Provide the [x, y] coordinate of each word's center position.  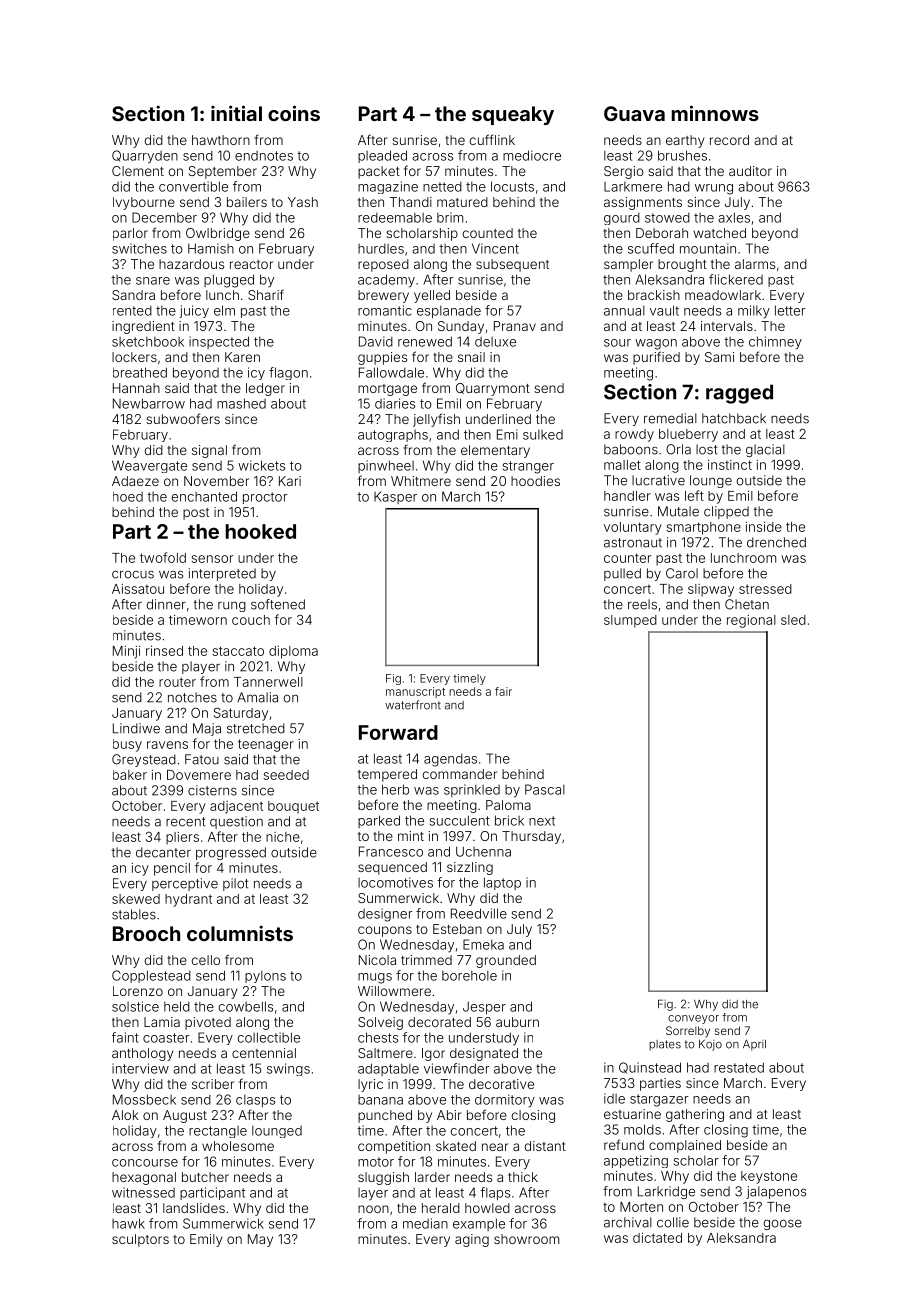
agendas [450, 760]
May [260, 1240]
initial [236, 113]
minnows [715, 113]
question [236, 822]
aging [472, 1240]
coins [294, 113]
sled [793, 620]
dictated [657, 1238]
